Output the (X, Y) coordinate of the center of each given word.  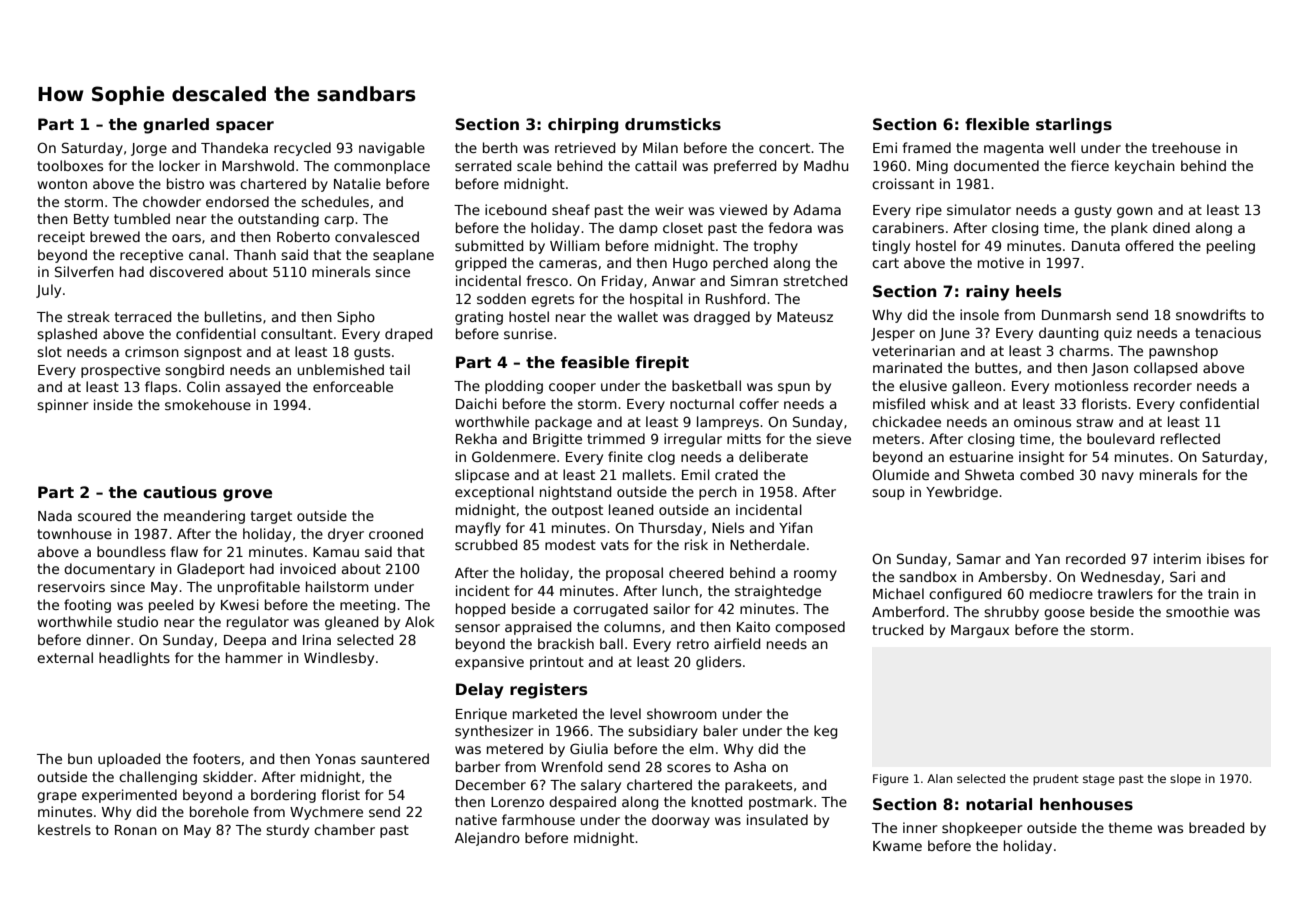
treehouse (1186, 147)
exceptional (494, 493)
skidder (228, 776)
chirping (583, 126)
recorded (1095, 558)
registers (548, 691)
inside (113, 404)
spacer (245, 127)
